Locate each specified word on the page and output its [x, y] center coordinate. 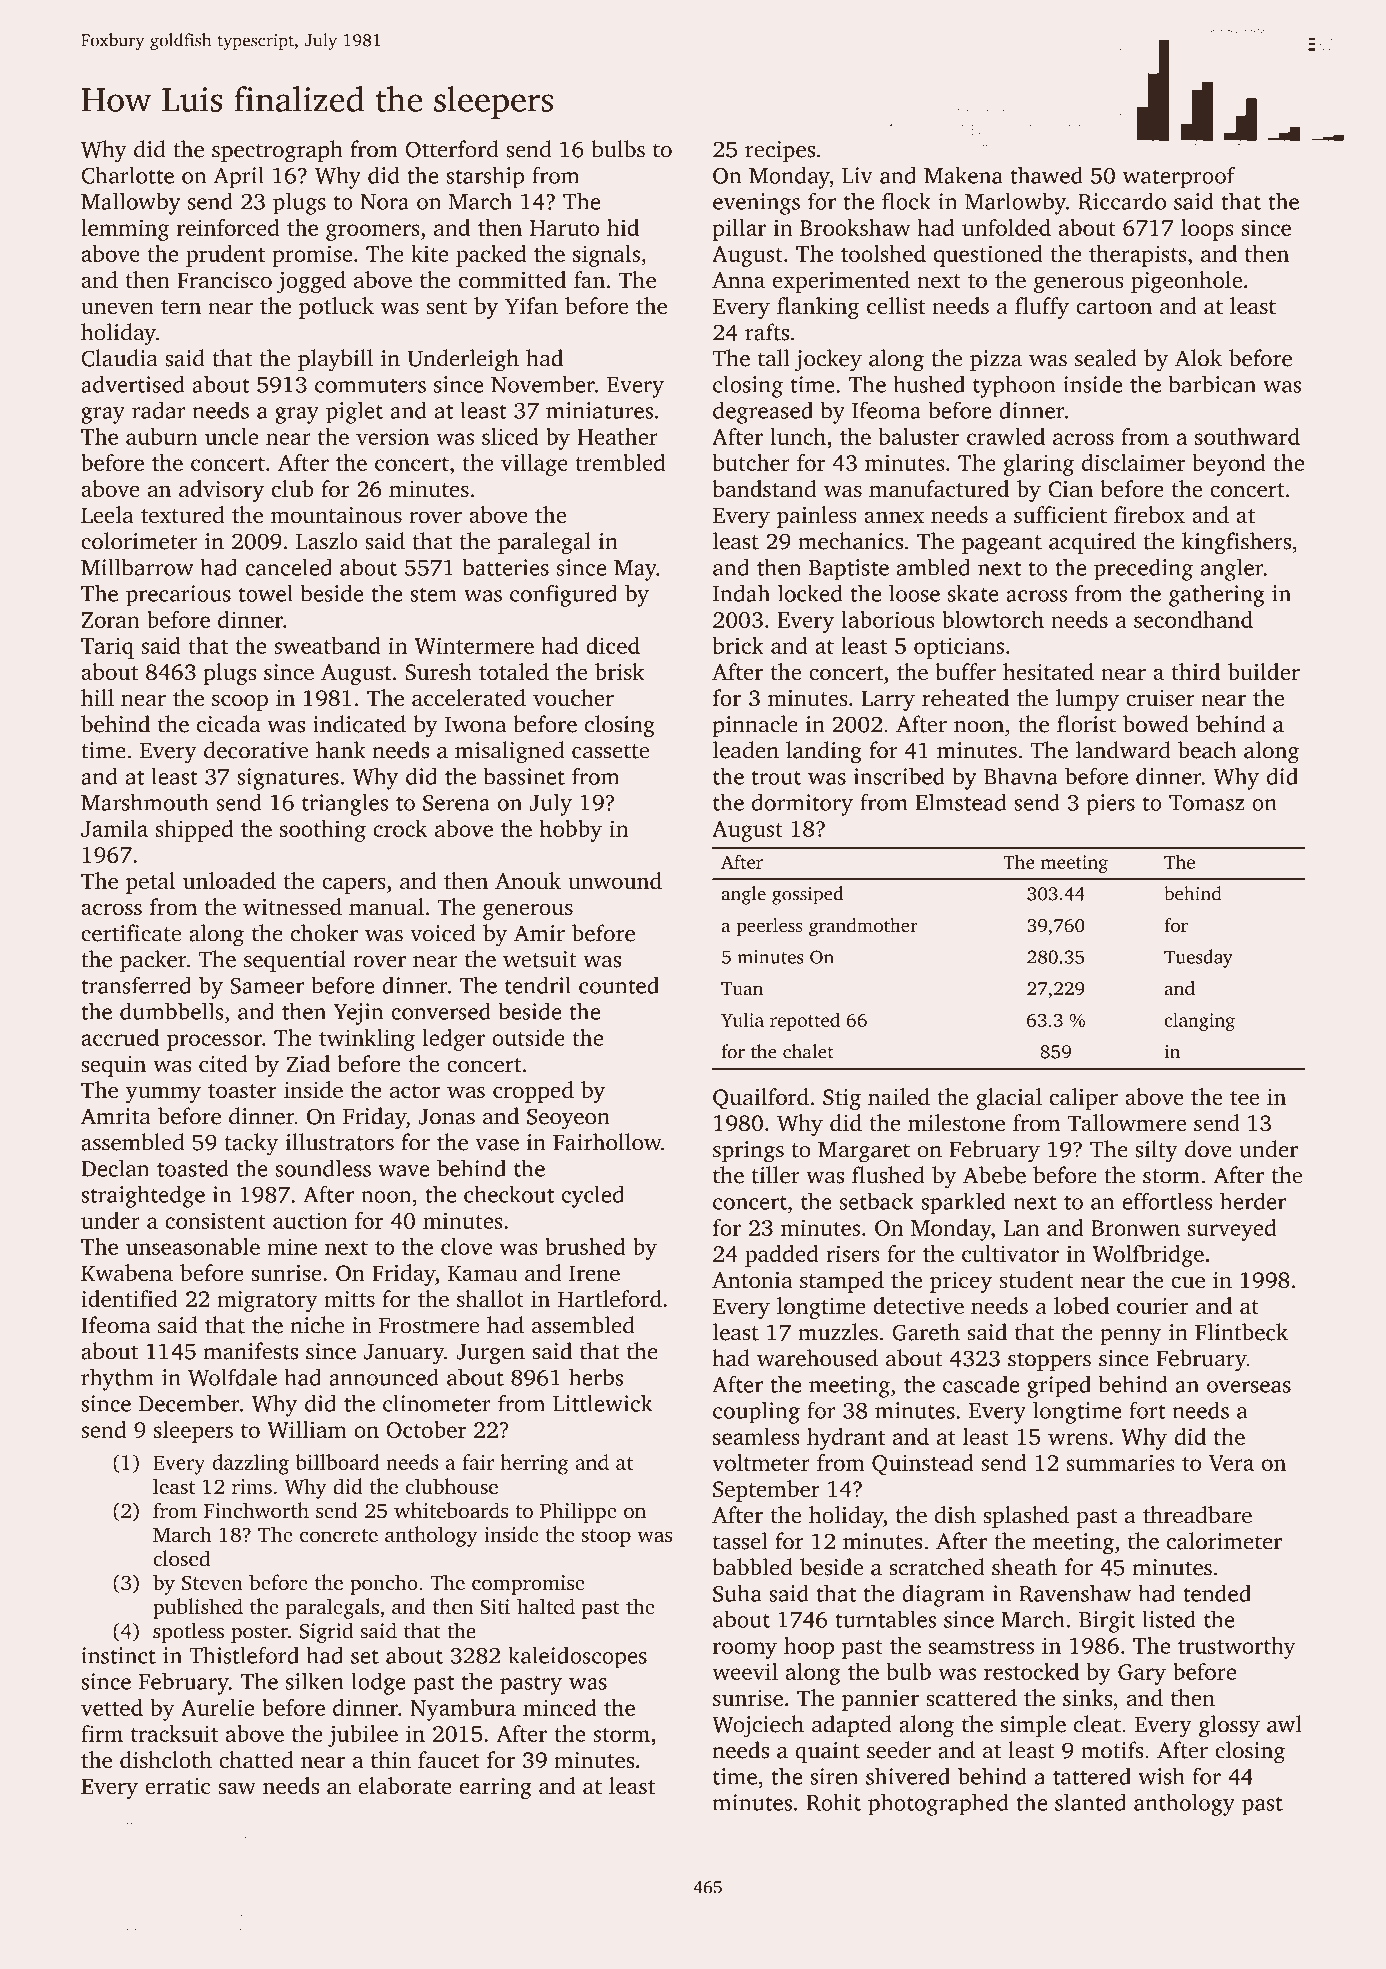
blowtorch [993, 619]
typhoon [1014, 386]
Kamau [483, 1273]
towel [266, 593]
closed [181, 1558]
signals [606, 256]
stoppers [1049, 1361]
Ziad [308, 1063]
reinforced [228, 227]
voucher [573, 698]
